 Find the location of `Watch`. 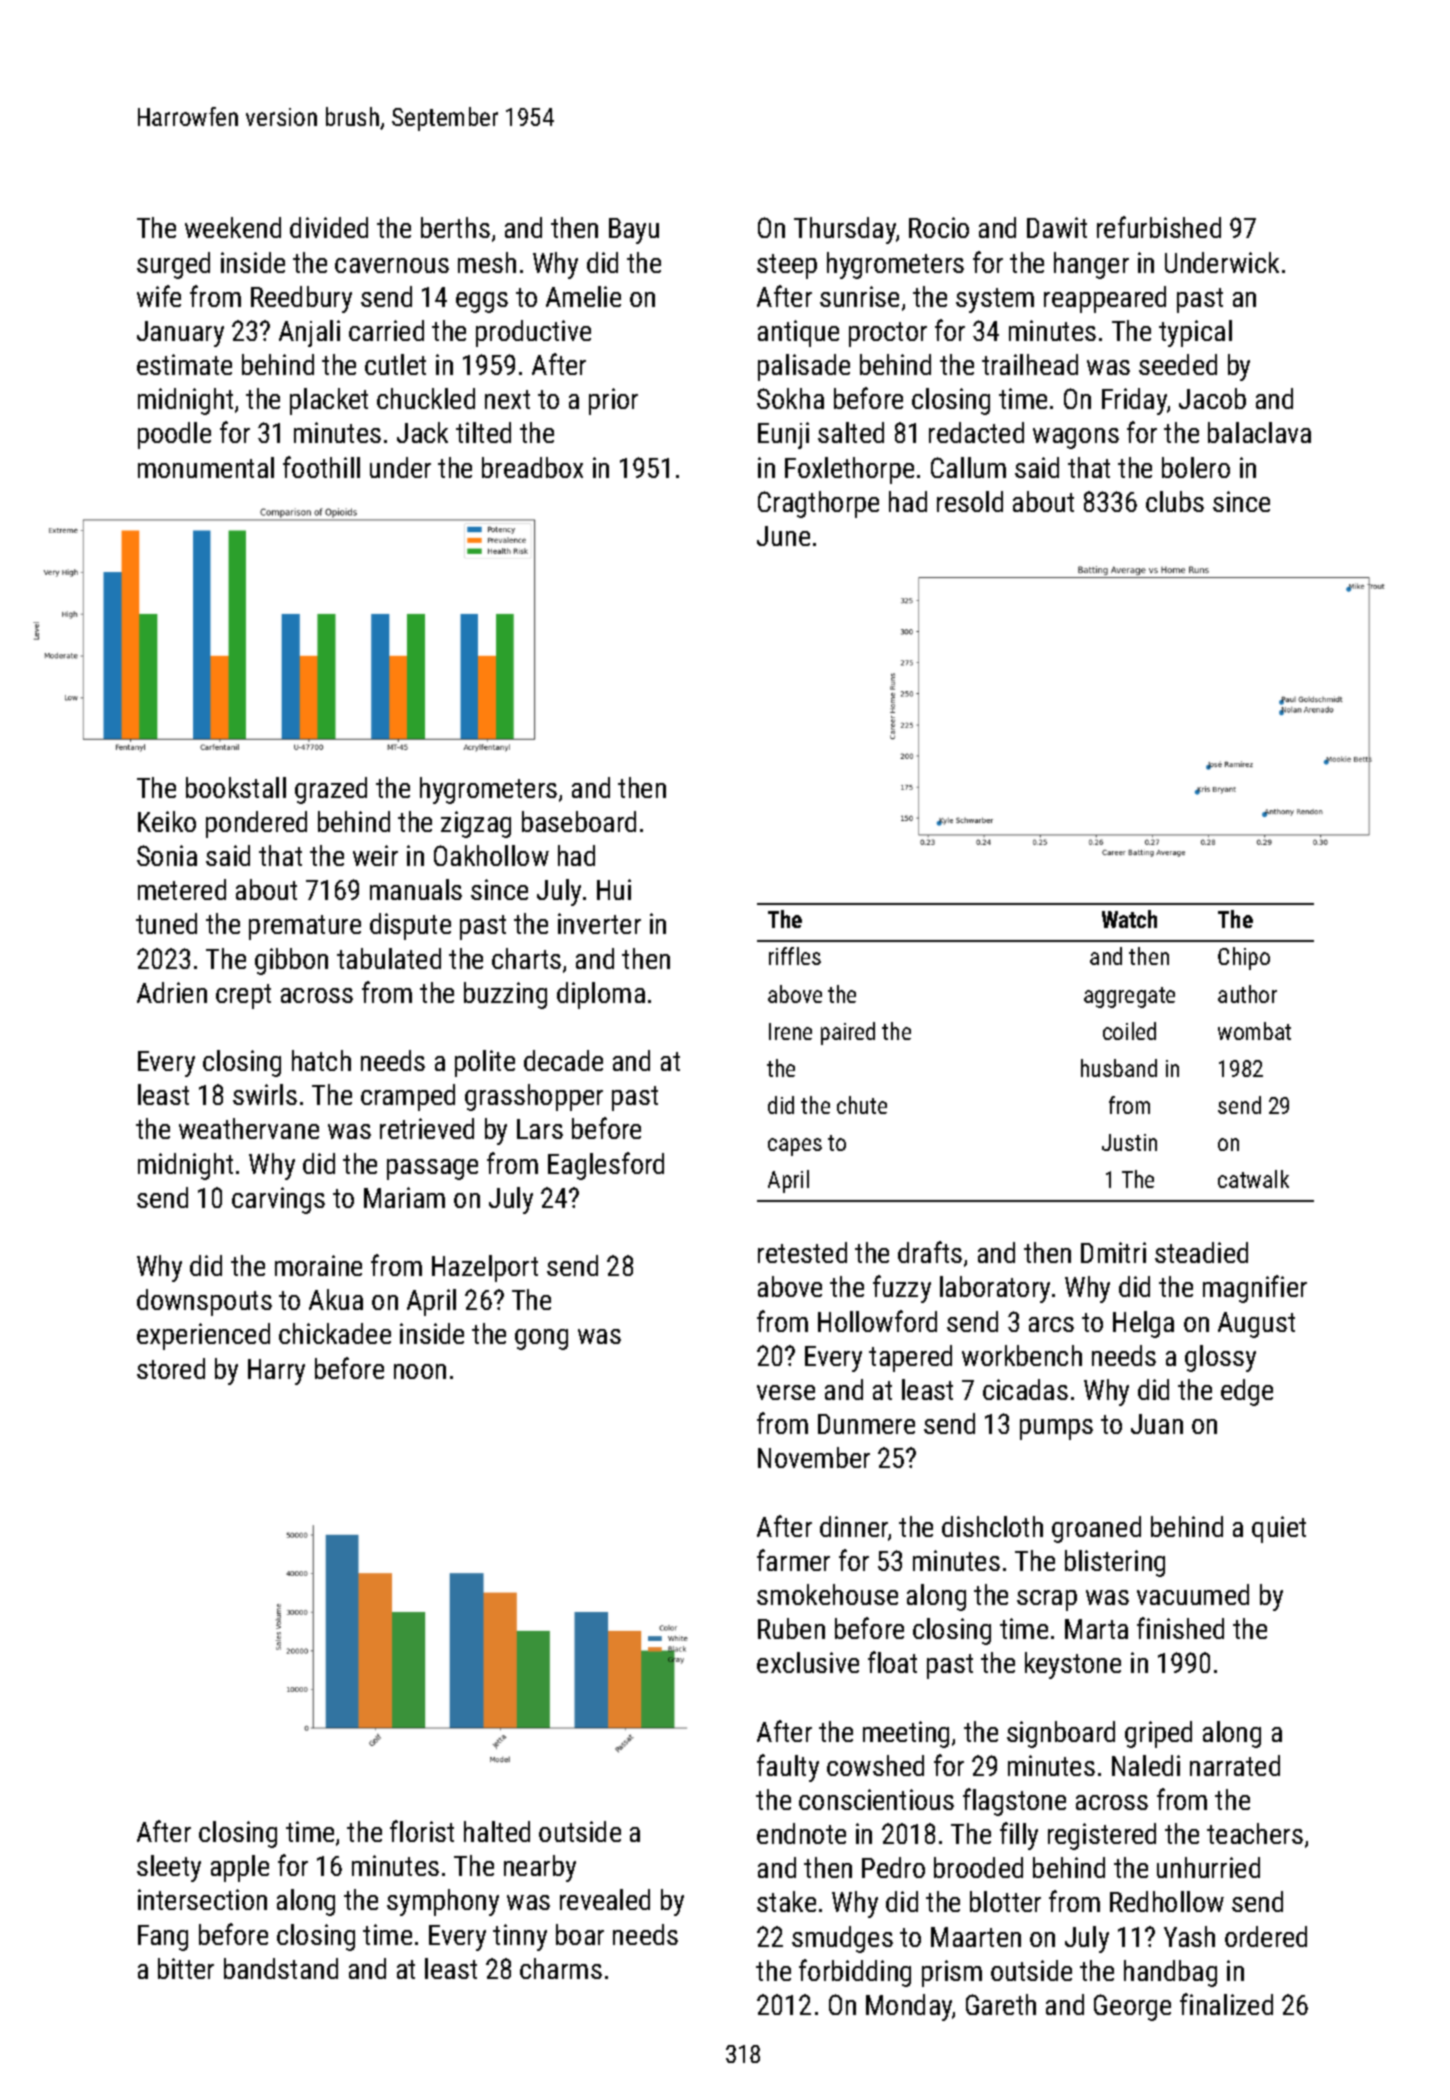

Watch is located at coordinates (1129, 919).
